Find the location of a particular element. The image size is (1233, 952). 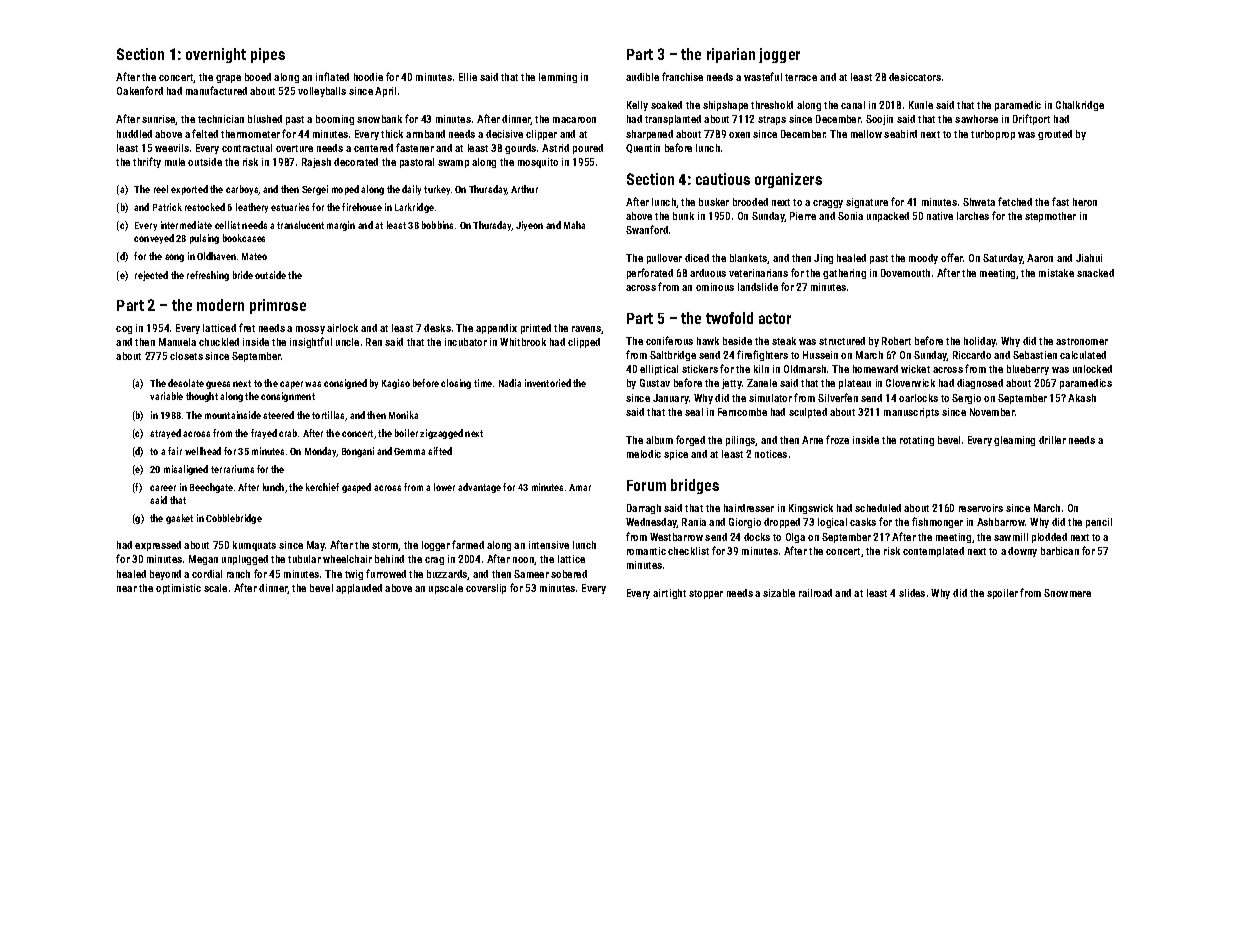

overnight is located at coordinates (216, 55).
